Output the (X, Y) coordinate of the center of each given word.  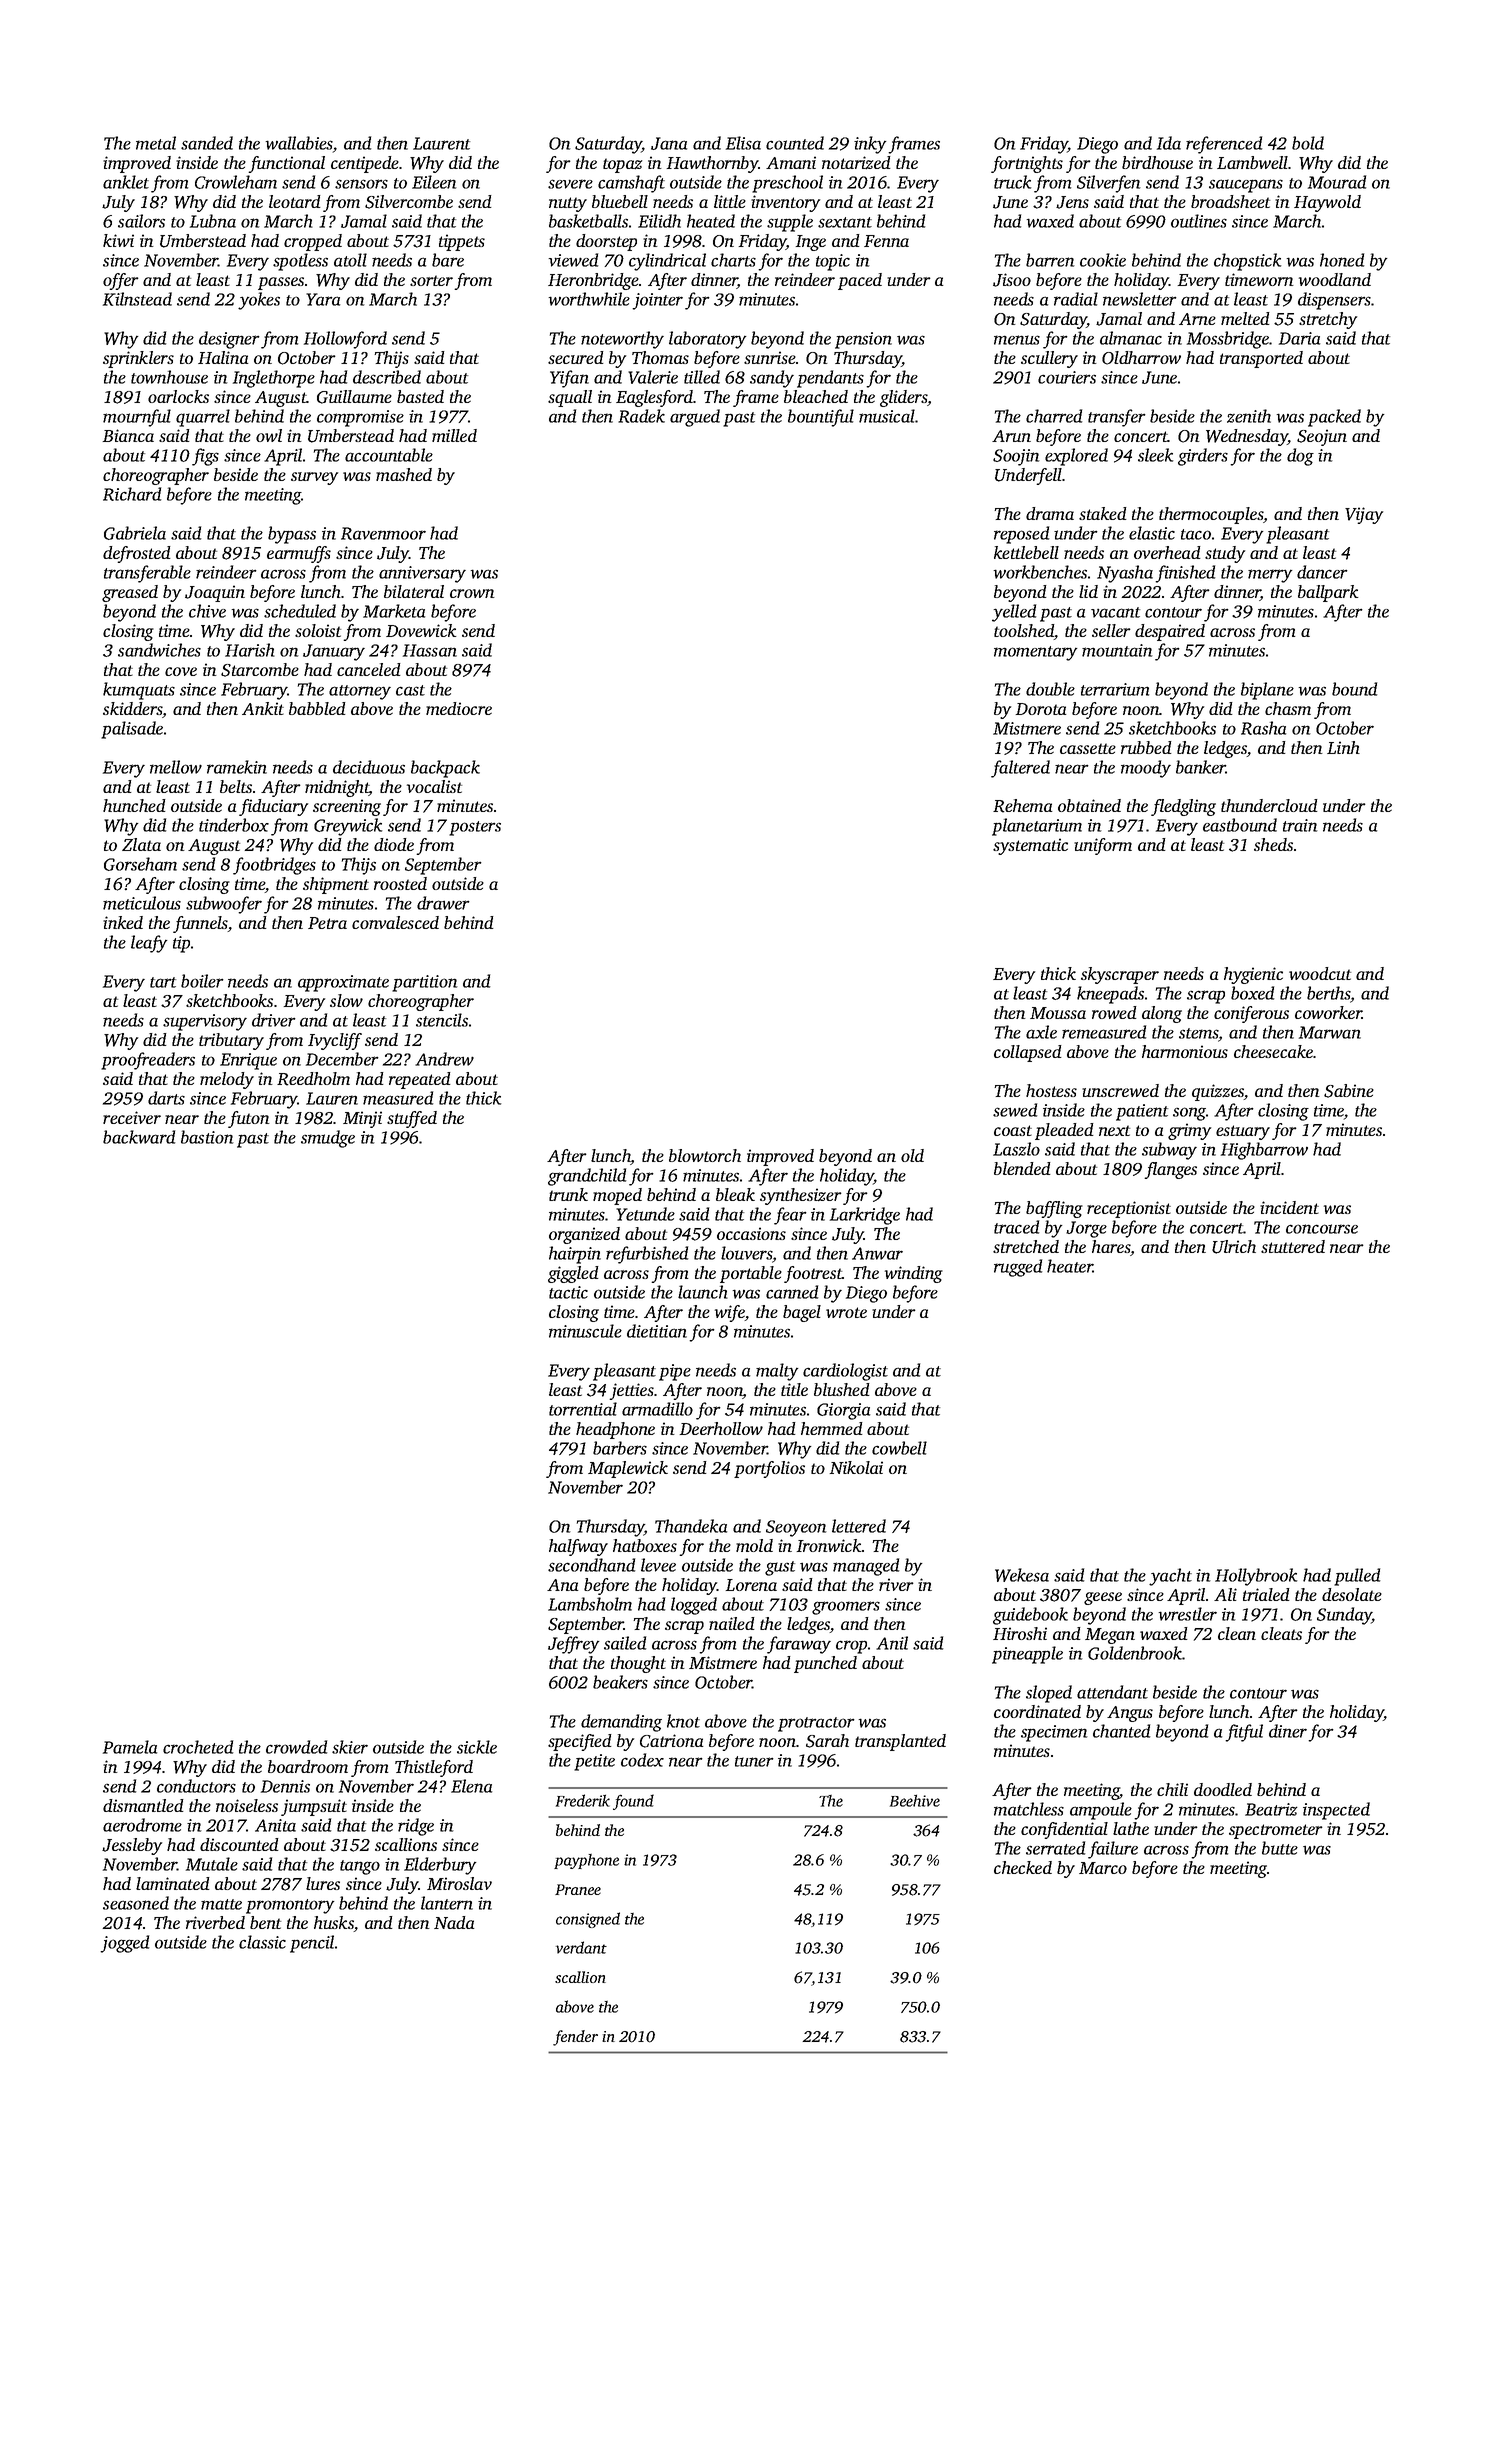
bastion (207, 1137)
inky (870, 145)
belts (236, 786)
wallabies (299, 143)
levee (658, 1565)
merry (1270, 576)
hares (1111, 1246)
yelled (1014, 613)
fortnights (1027, 164)
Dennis (285, 1786)
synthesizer (800, 1196)
